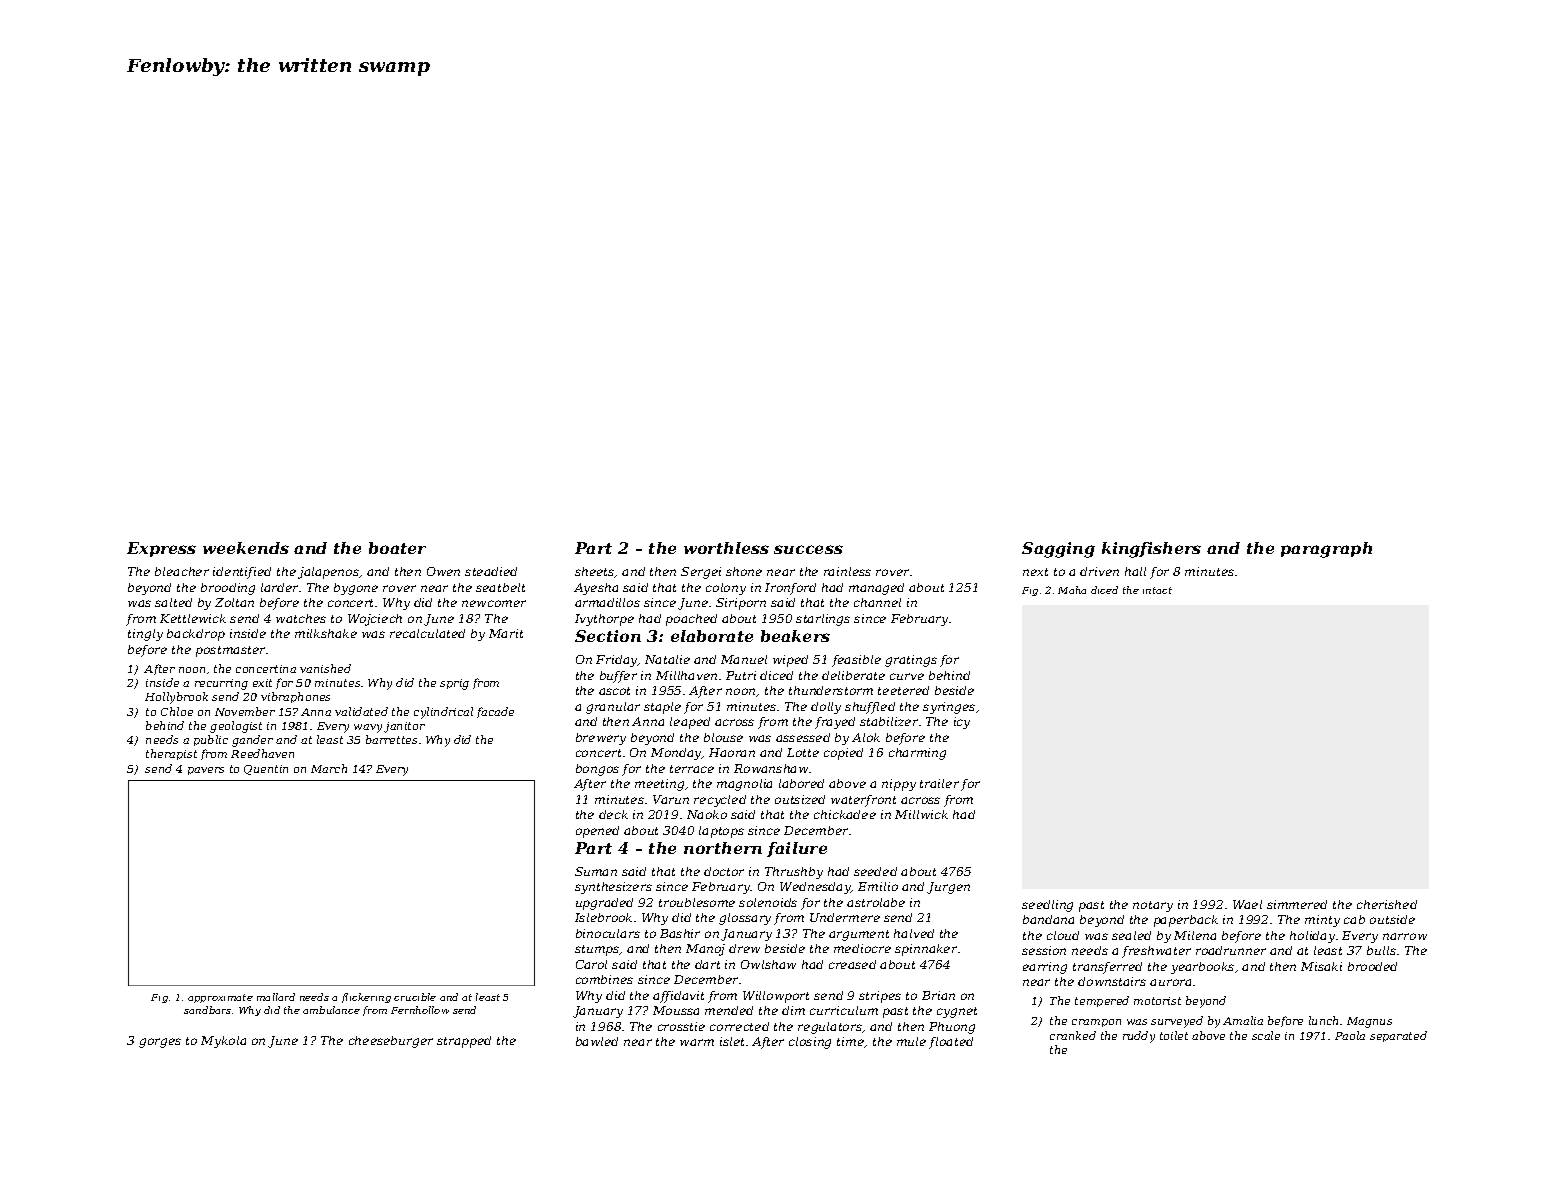 The height and width of the image is (1203, 1557). Describe the element at coordinates (744, 571) in the image. I see `shone` at that location.
